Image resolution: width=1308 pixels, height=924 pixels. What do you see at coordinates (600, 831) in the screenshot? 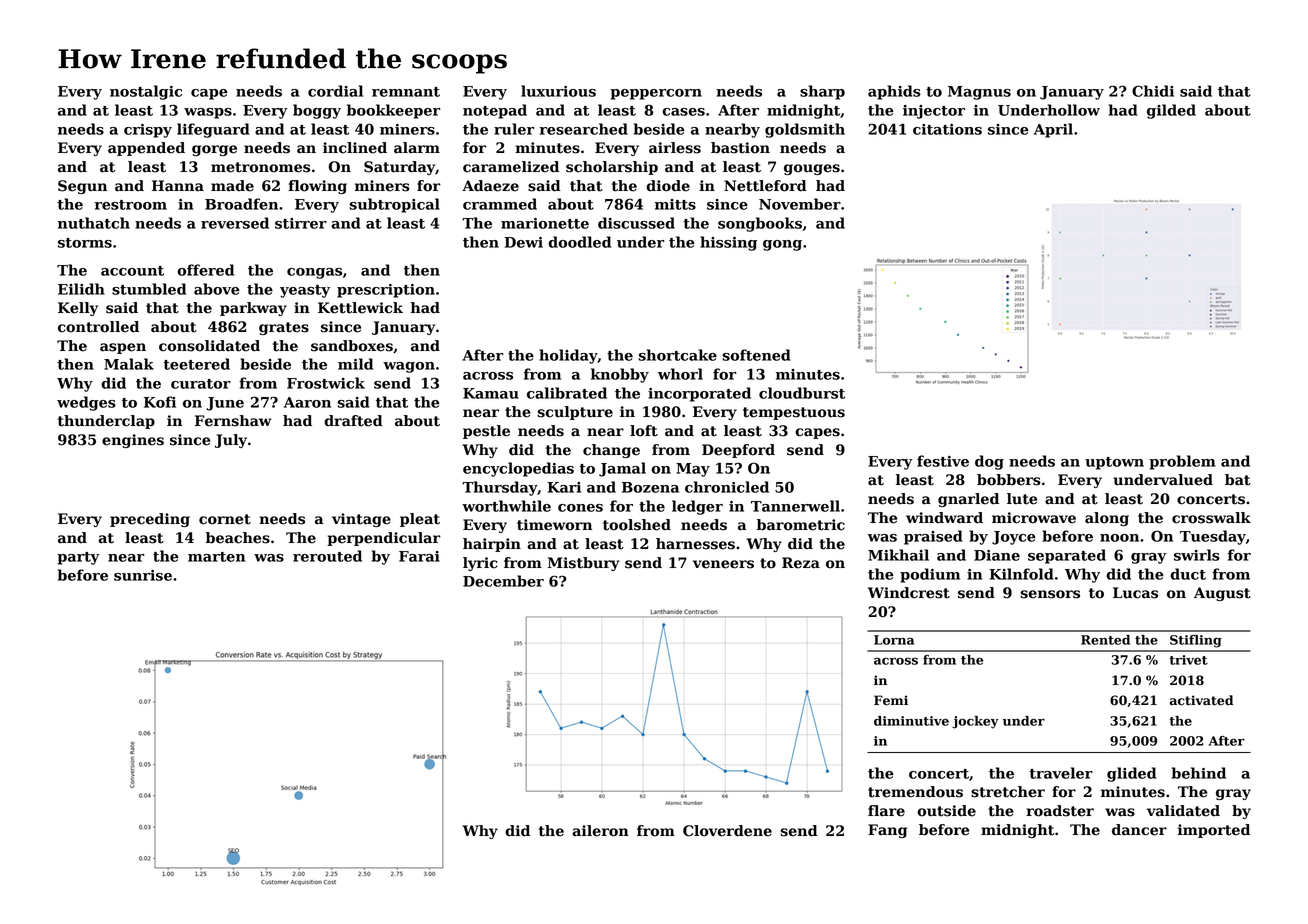
I see `aileron` at bounding box center [600, 831].
